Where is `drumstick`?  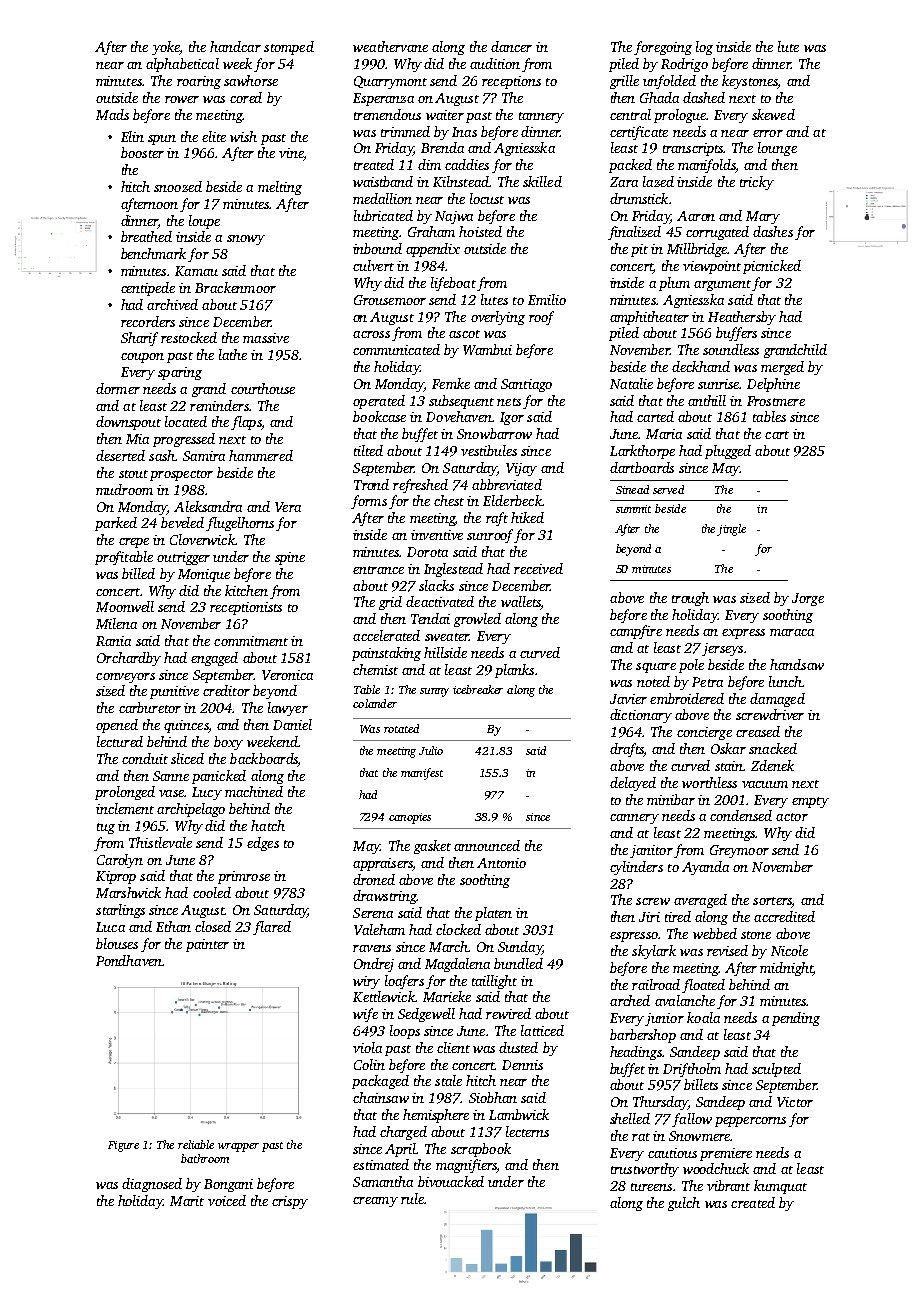
drumstick is located at coordinates (639, 198).
